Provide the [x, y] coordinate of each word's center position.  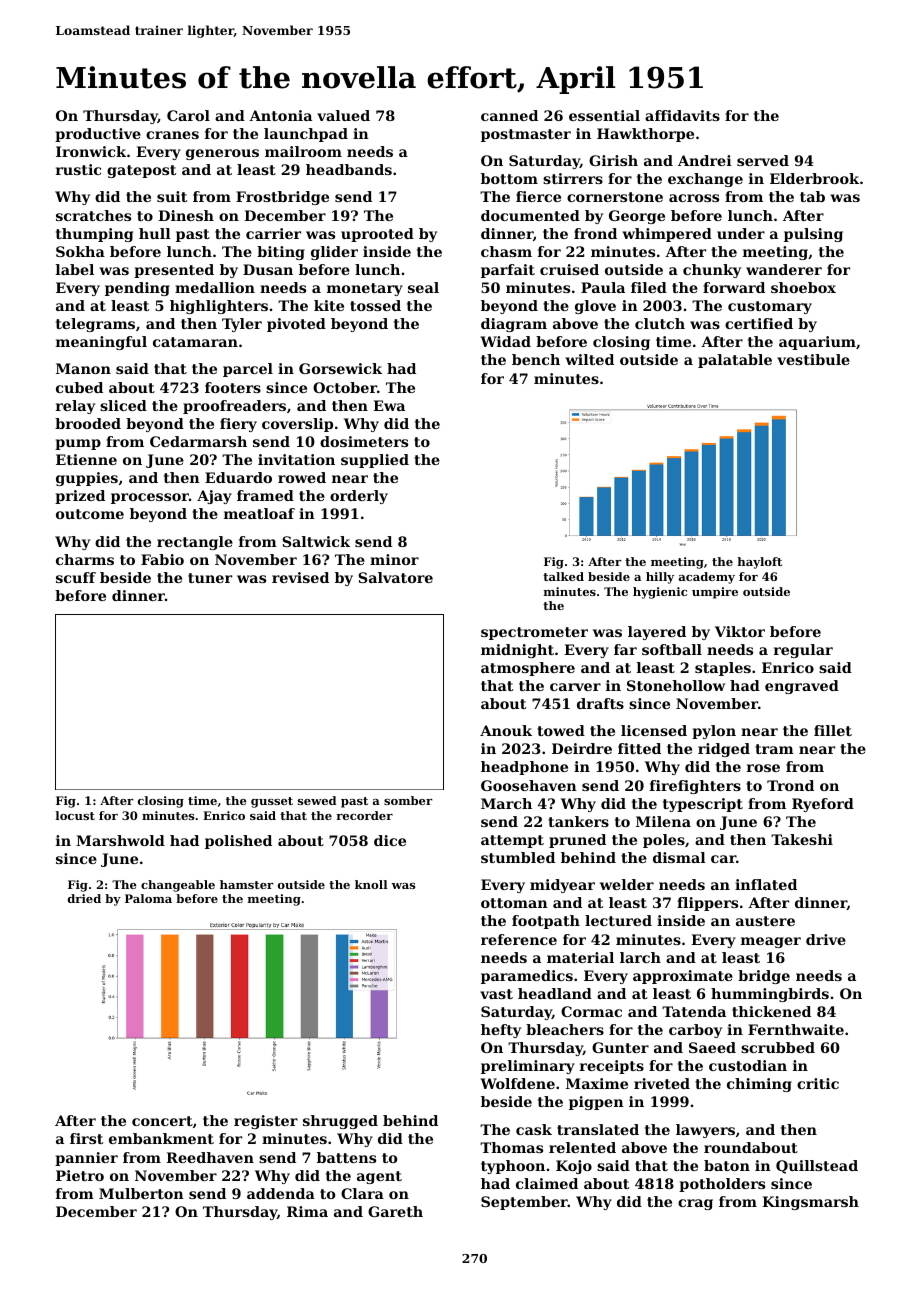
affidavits [682, 115]
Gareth [395, 1211]
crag [695, 1204]
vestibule [813, 359]
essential [604, 115]
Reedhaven [210, 1157]
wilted [589, 359]
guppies [87, 479]
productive [98, 135]
